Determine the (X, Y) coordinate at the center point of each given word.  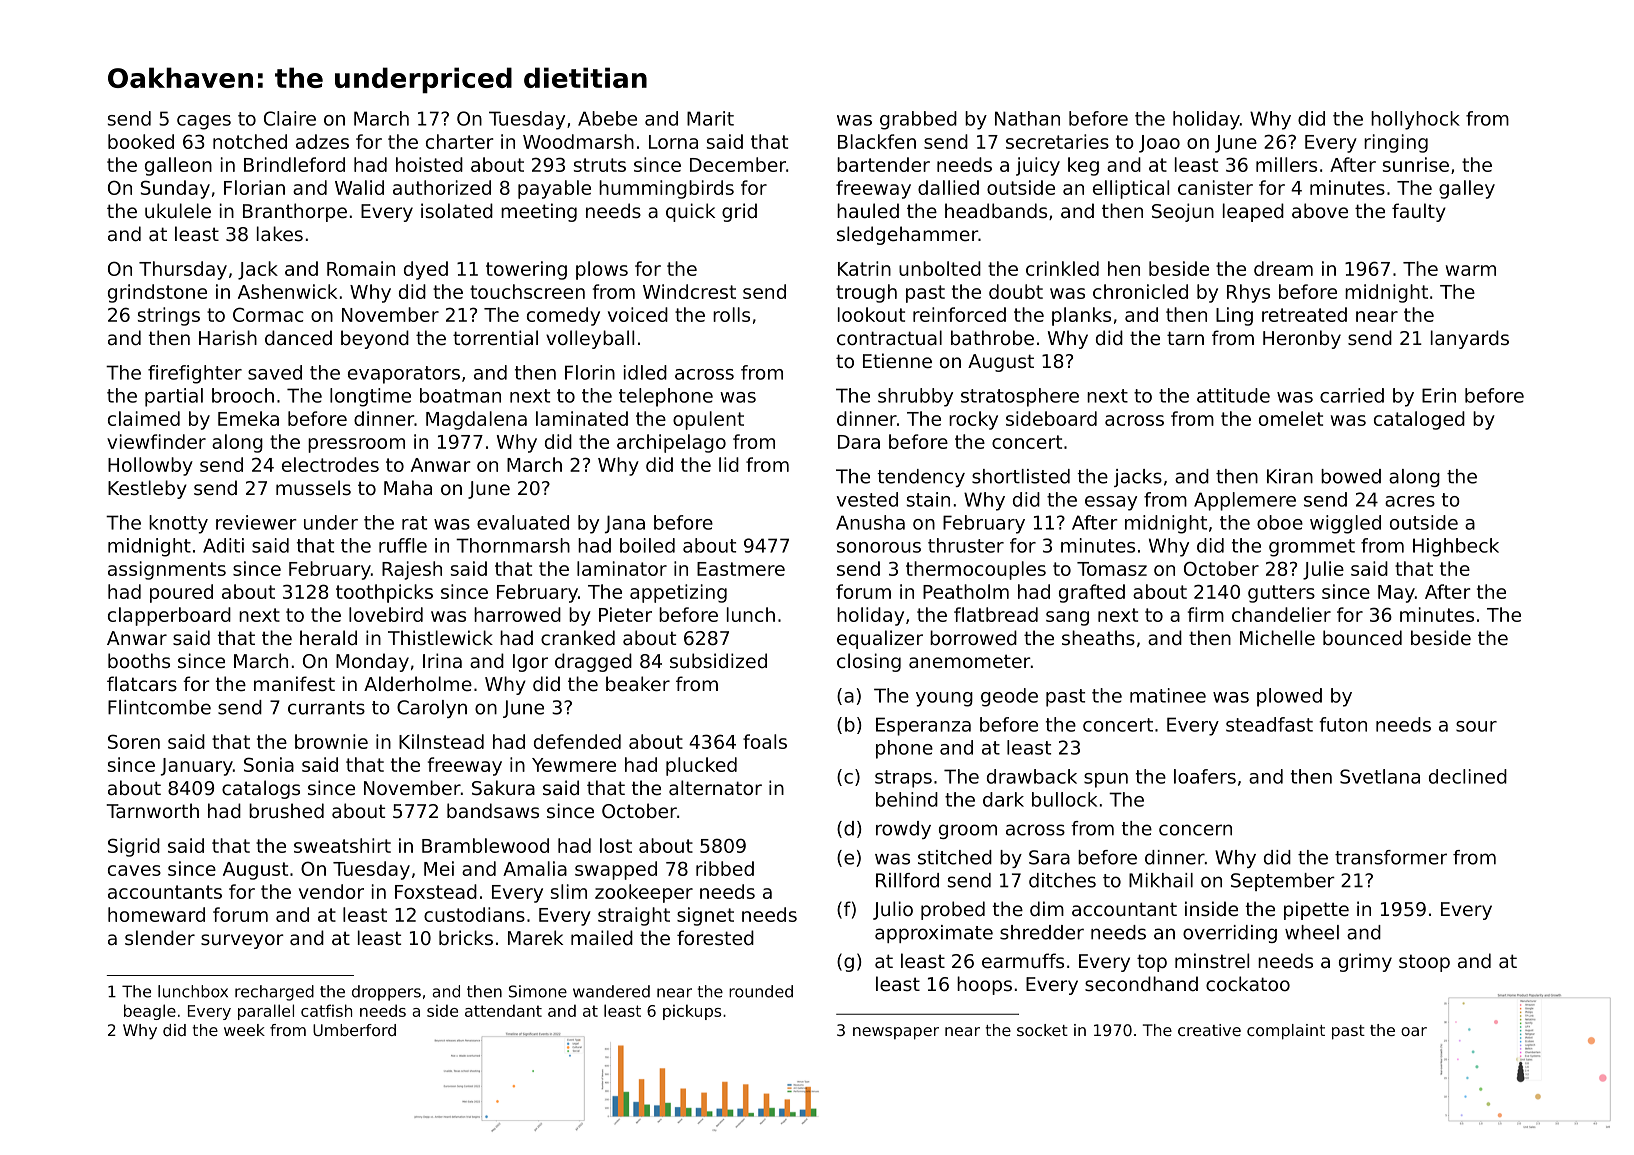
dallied (948, 187)
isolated (457, 211)
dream (1283, 268)
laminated (582, 418)
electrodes (330, 464)
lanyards (1470, 339)
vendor (331, 891)
